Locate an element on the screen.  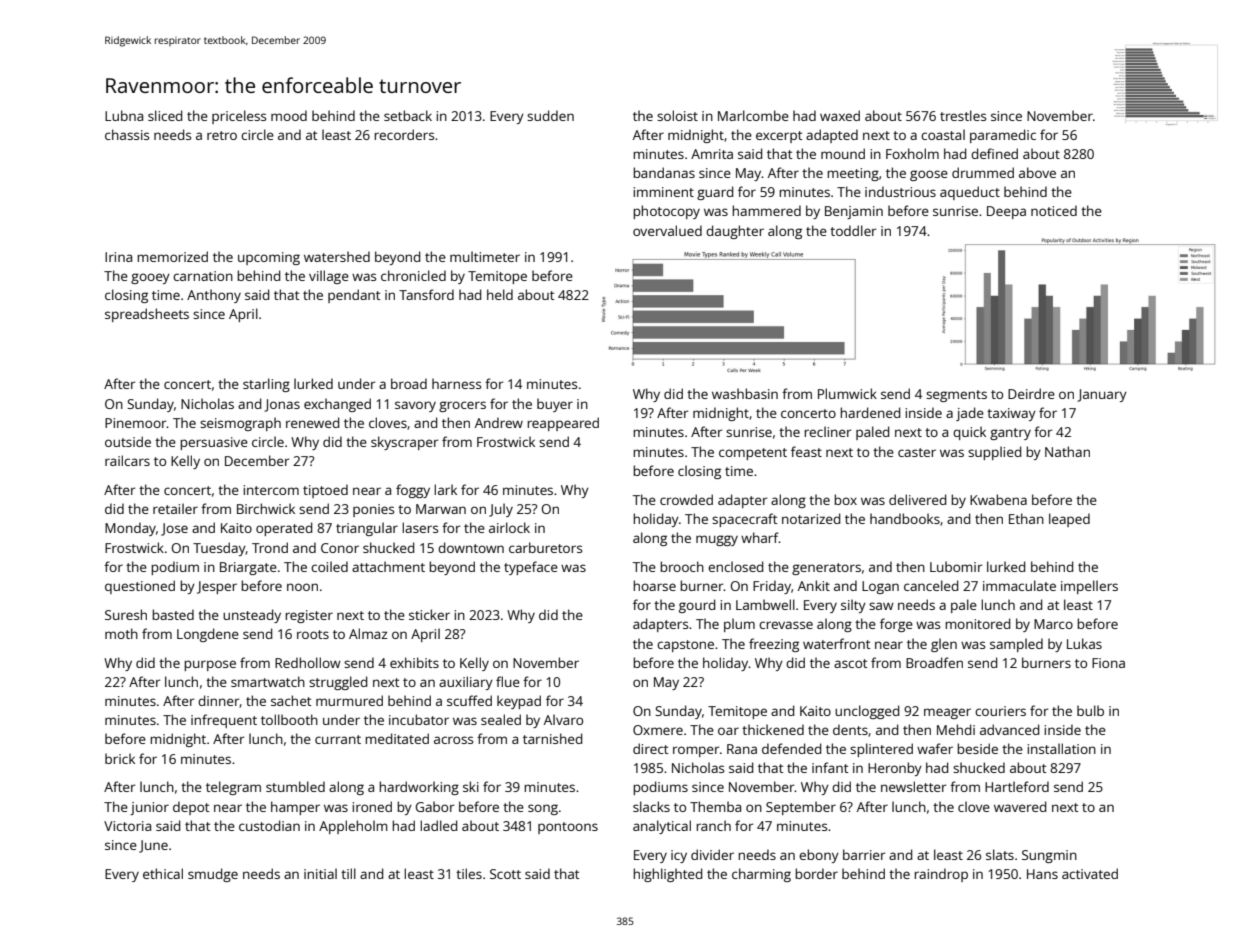
watershed is located at coordinates (337, 256).
